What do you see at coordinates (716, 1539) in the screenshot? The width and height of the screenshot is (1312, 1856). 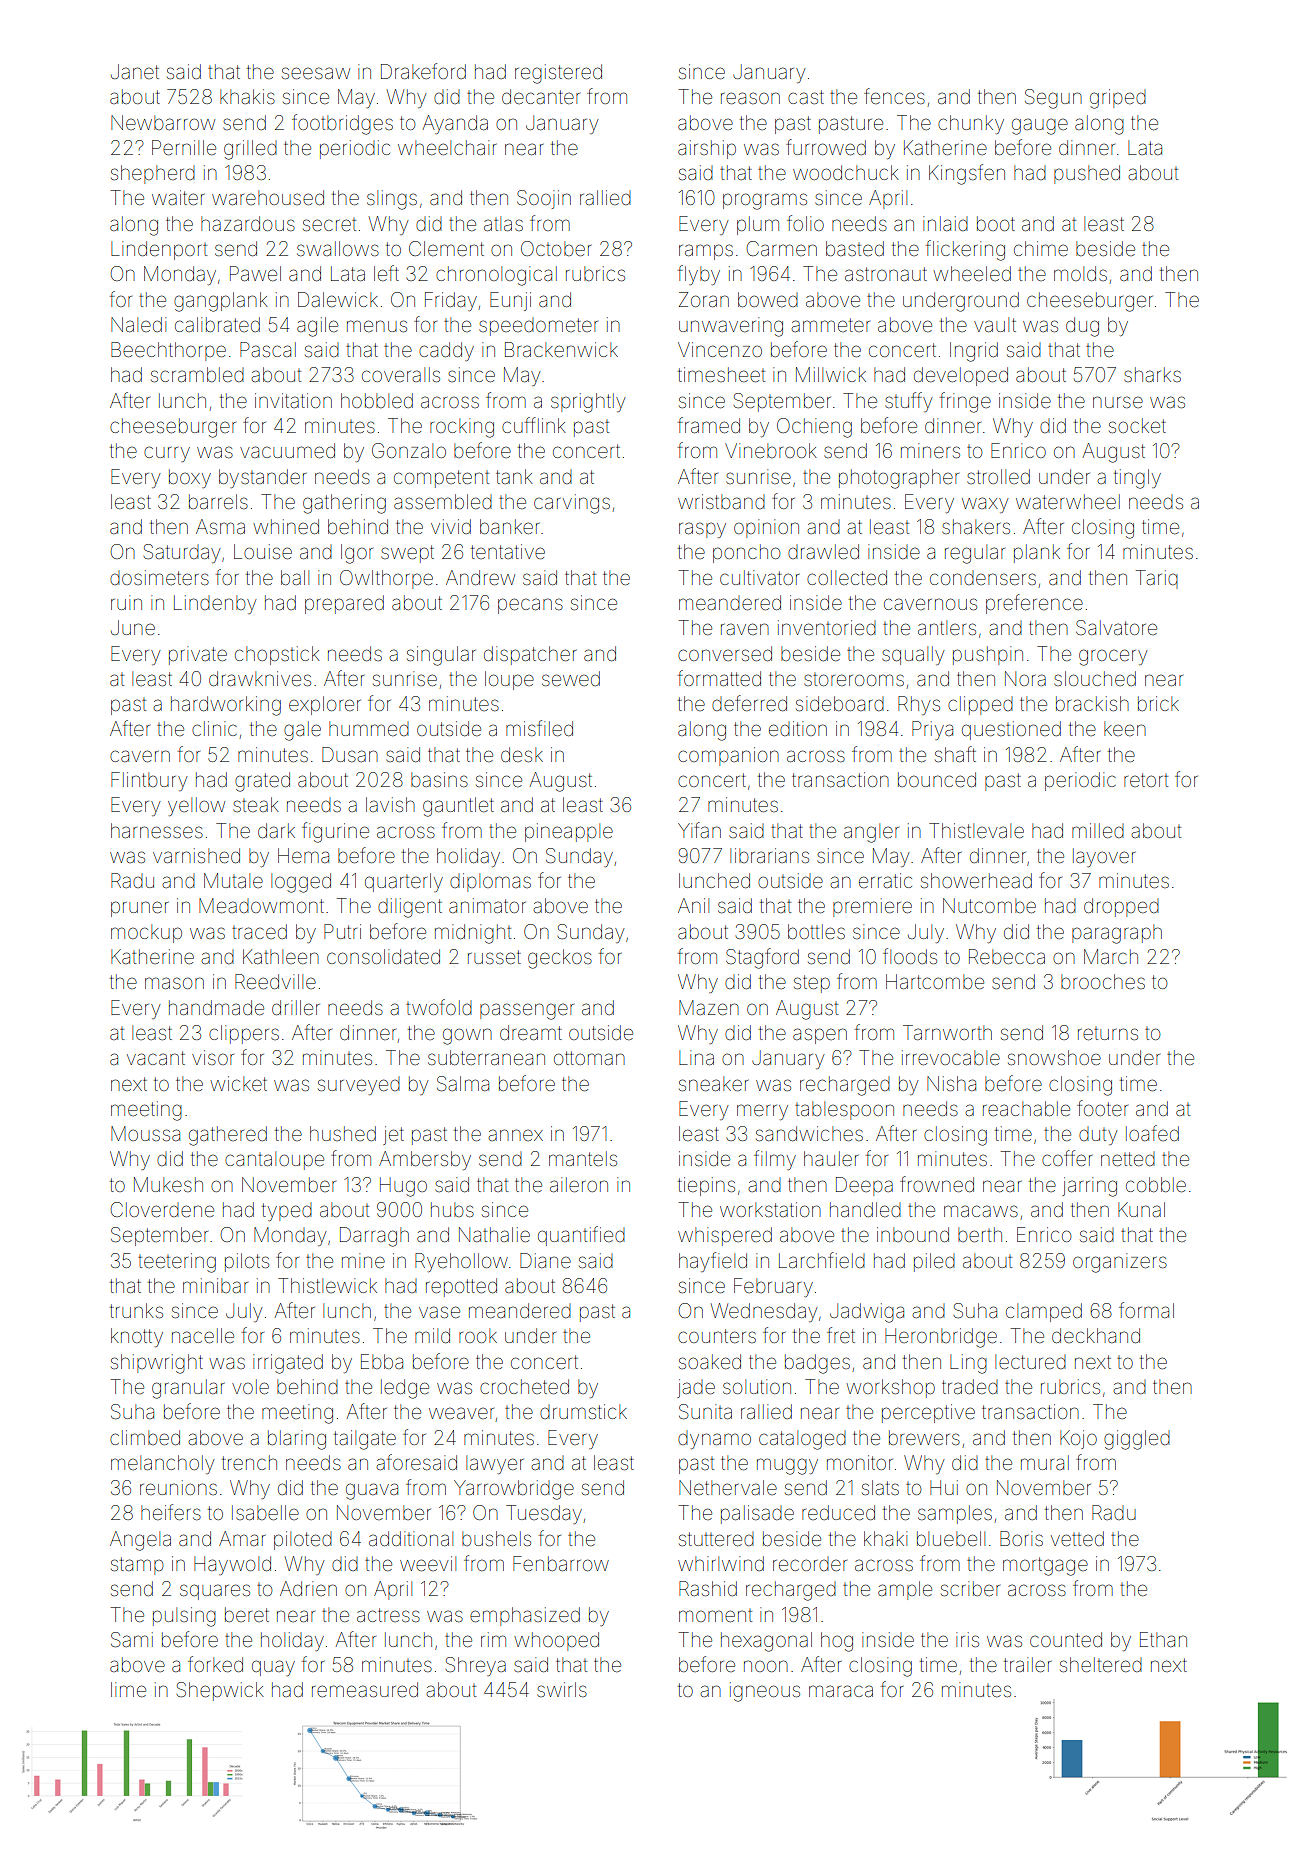 I see `stuttered` at bounding box center [716, 1539].
